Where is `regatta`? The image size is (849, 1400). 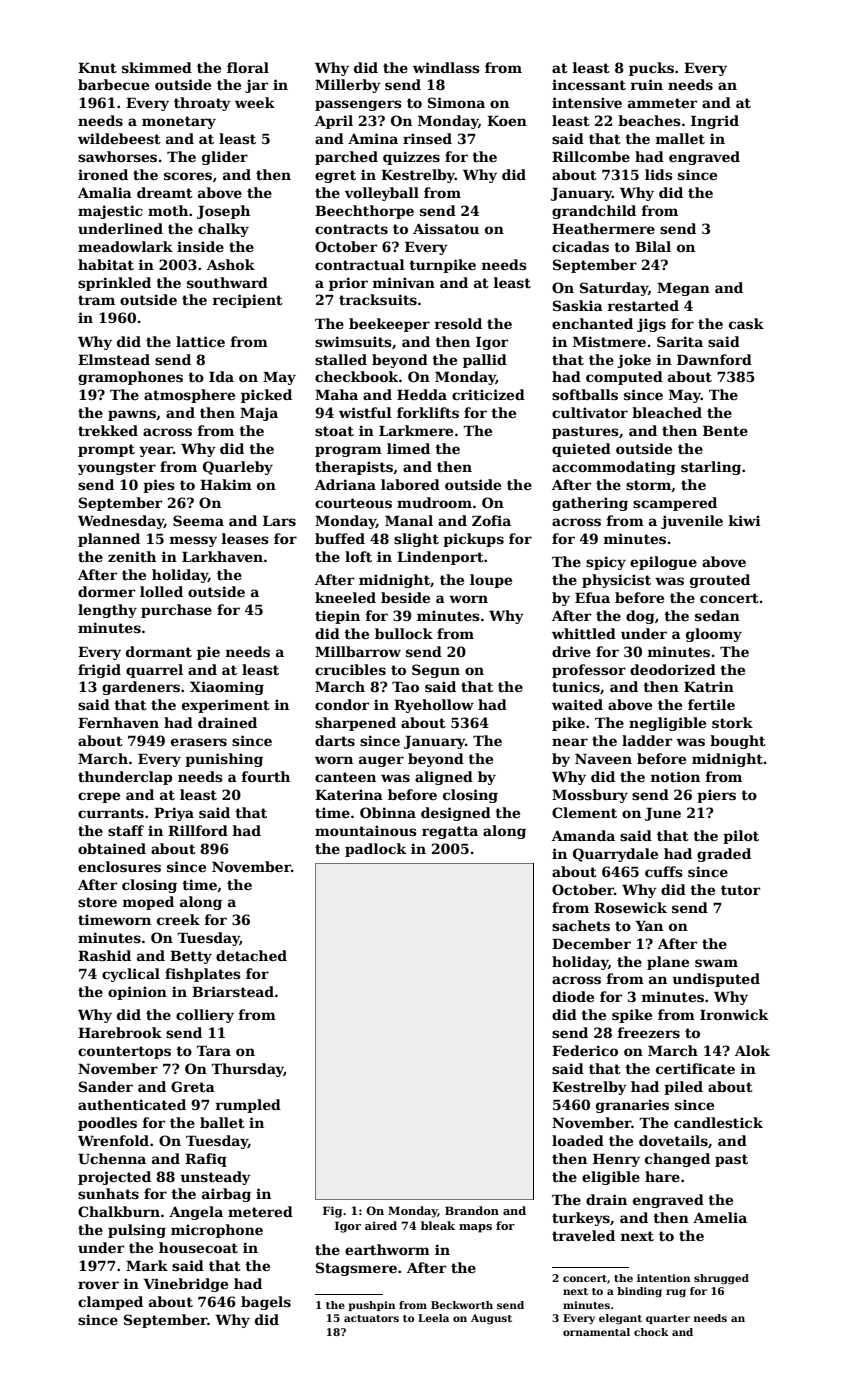
regatta is located at coordinates (450, 832).
